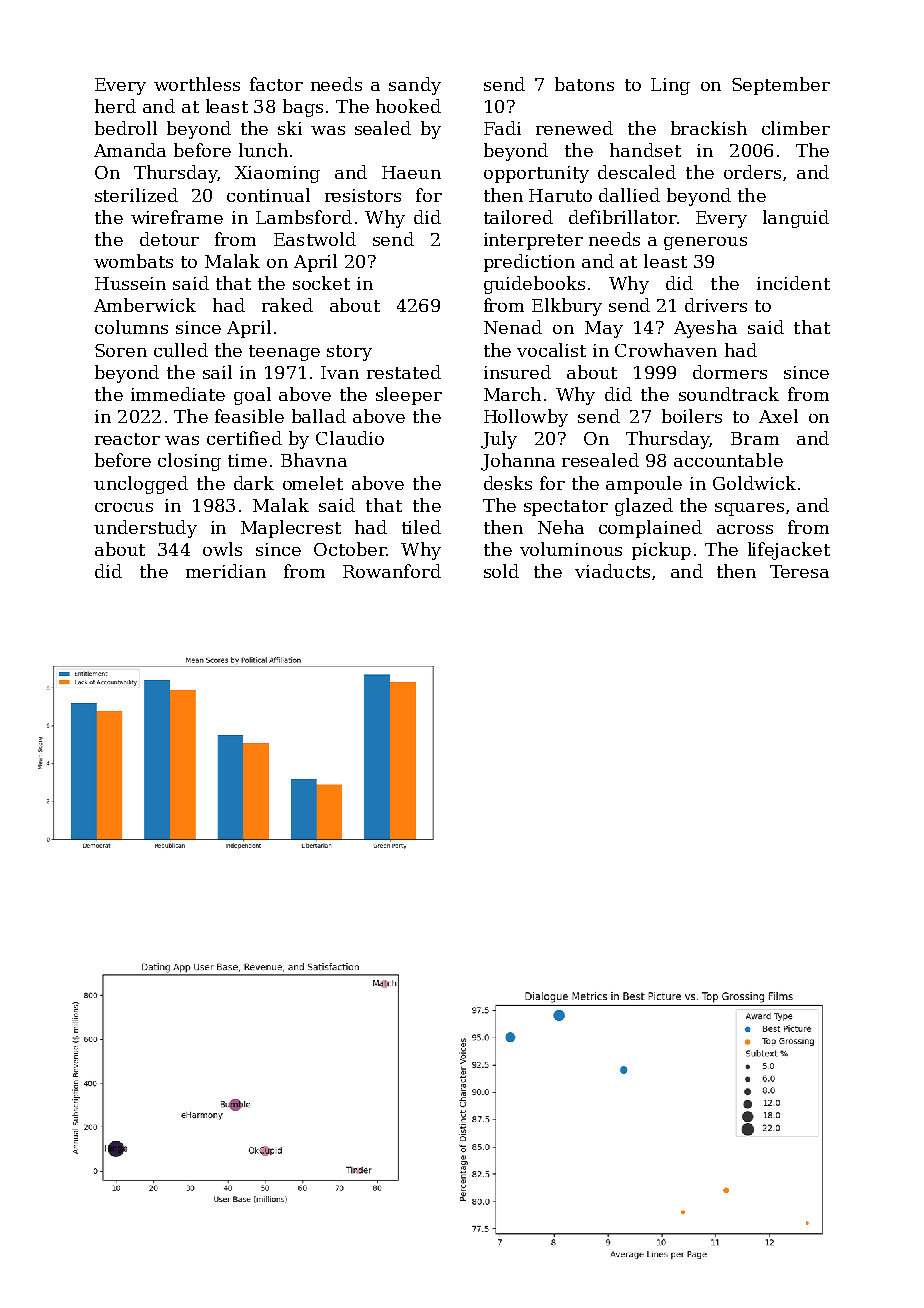 The image size is (924, 1308). Describe the element at coordinates (392, 571) in the page. I see `Rowanford` at that location.
